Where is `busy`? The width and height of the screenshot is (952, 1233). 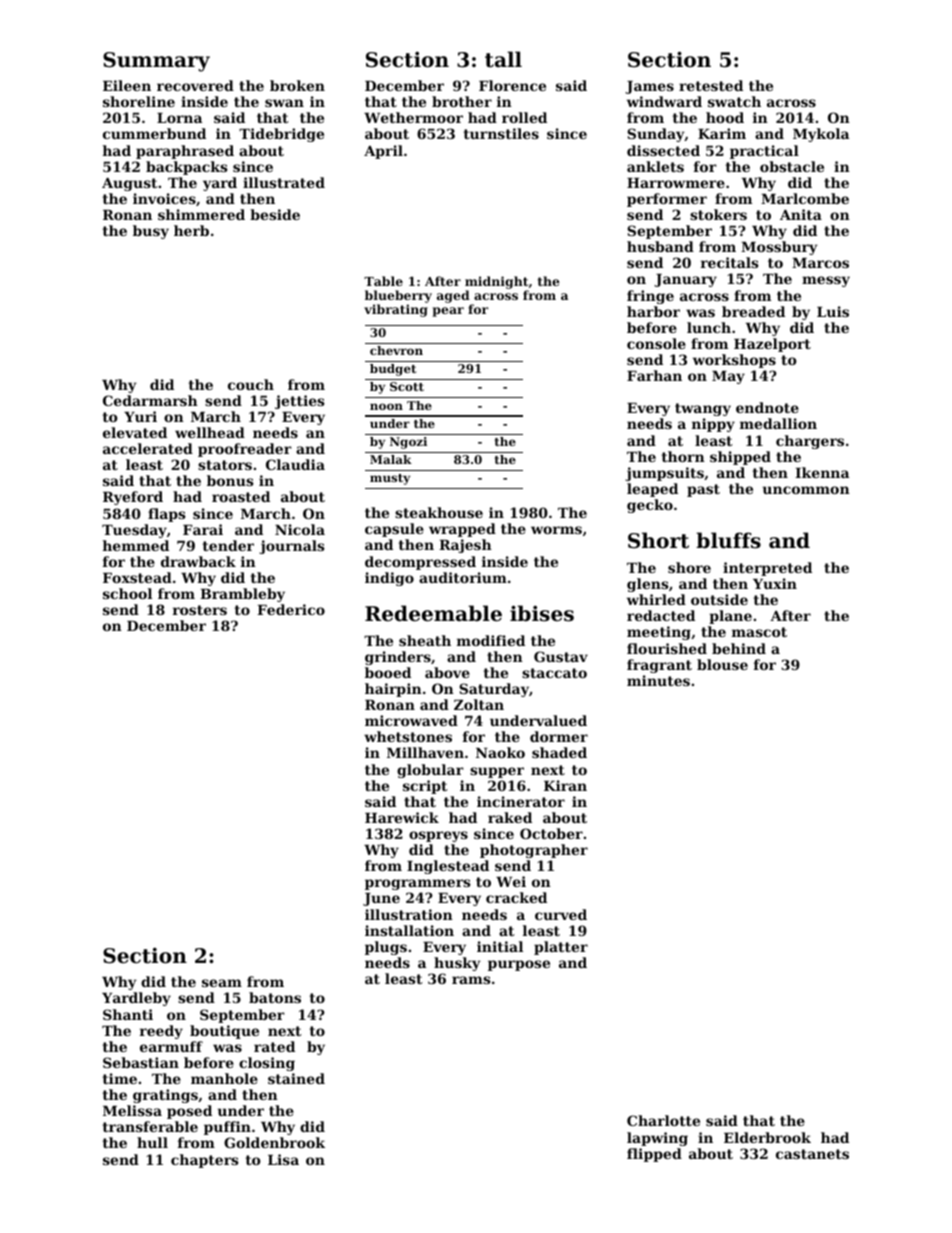
busy is located at coordinates (151, 232).
